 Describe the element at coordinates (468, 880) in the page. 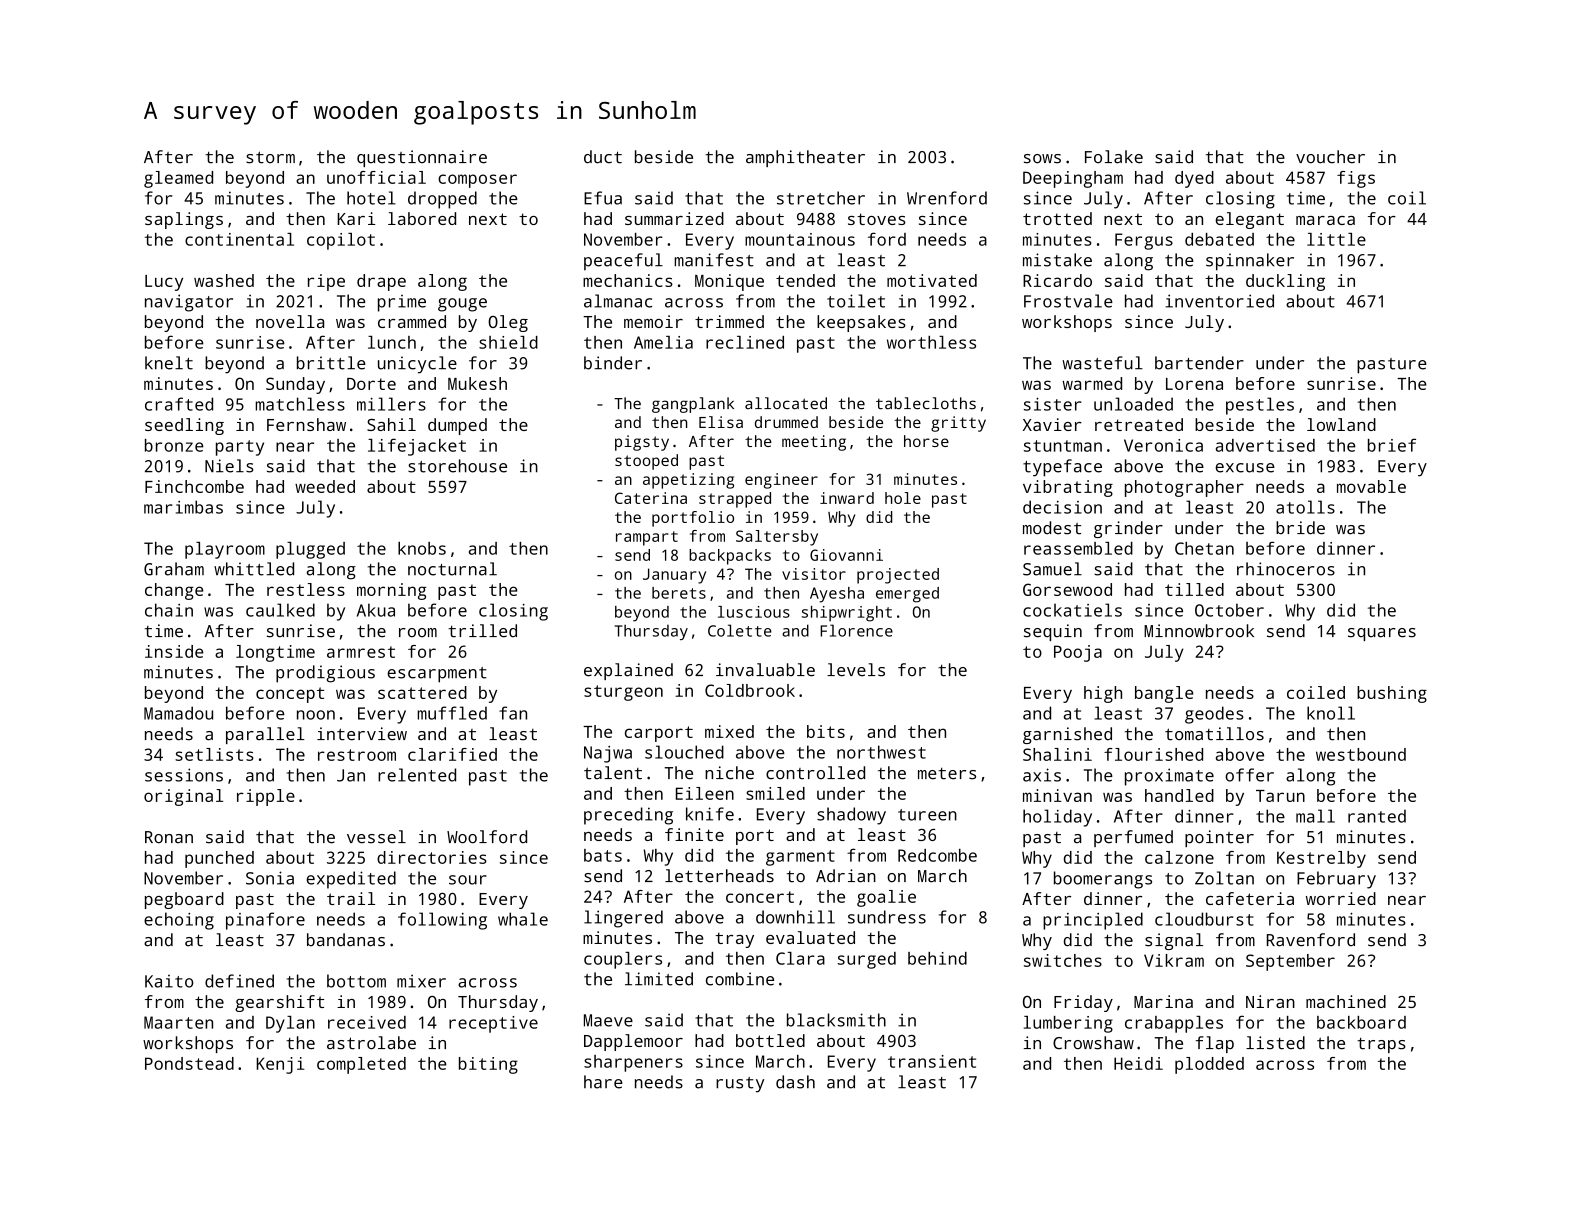

I see `sour` at that location.
